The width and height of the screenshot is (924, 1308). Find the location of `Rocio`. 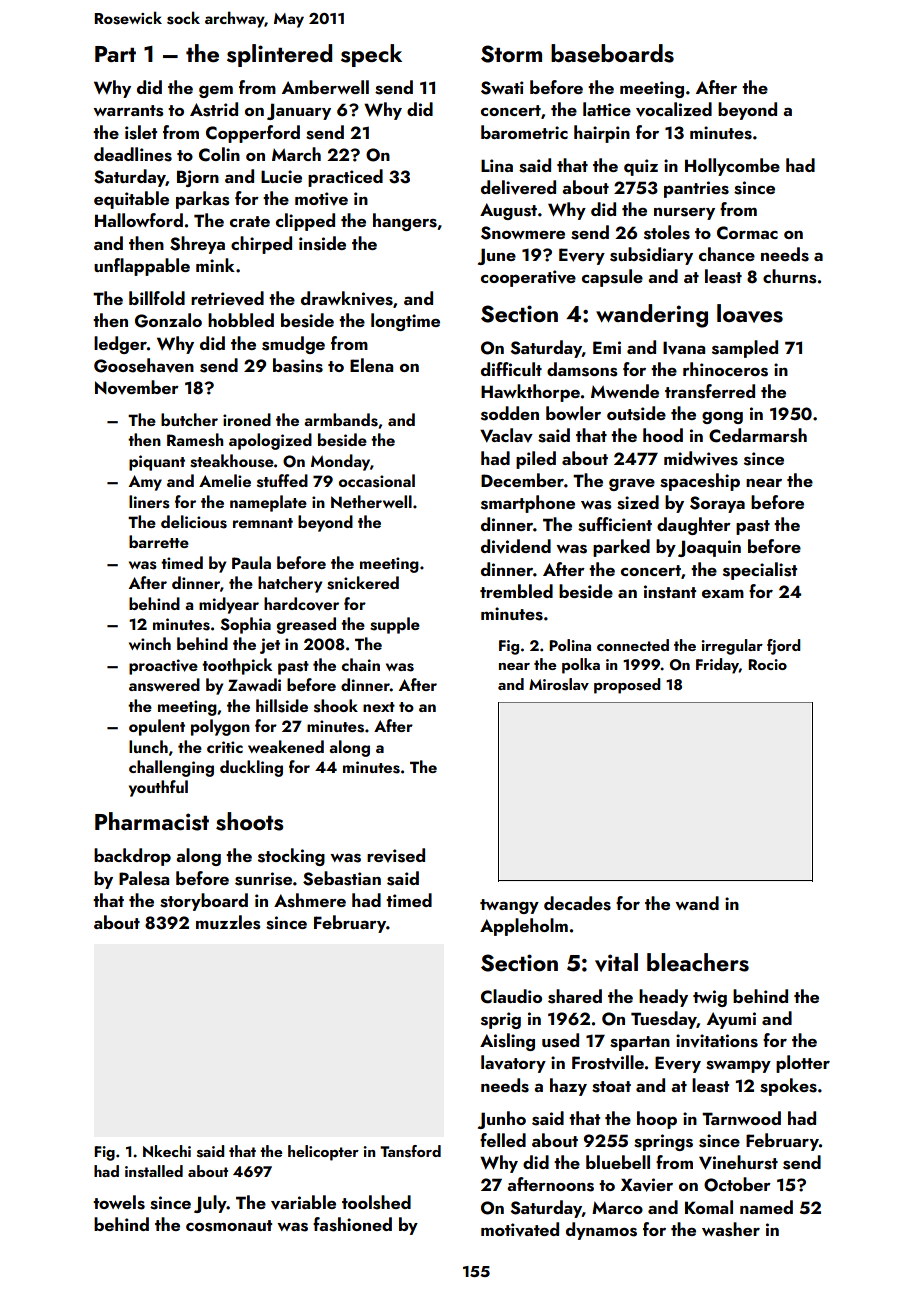

Rocio is located at coordinates (767, 664).
